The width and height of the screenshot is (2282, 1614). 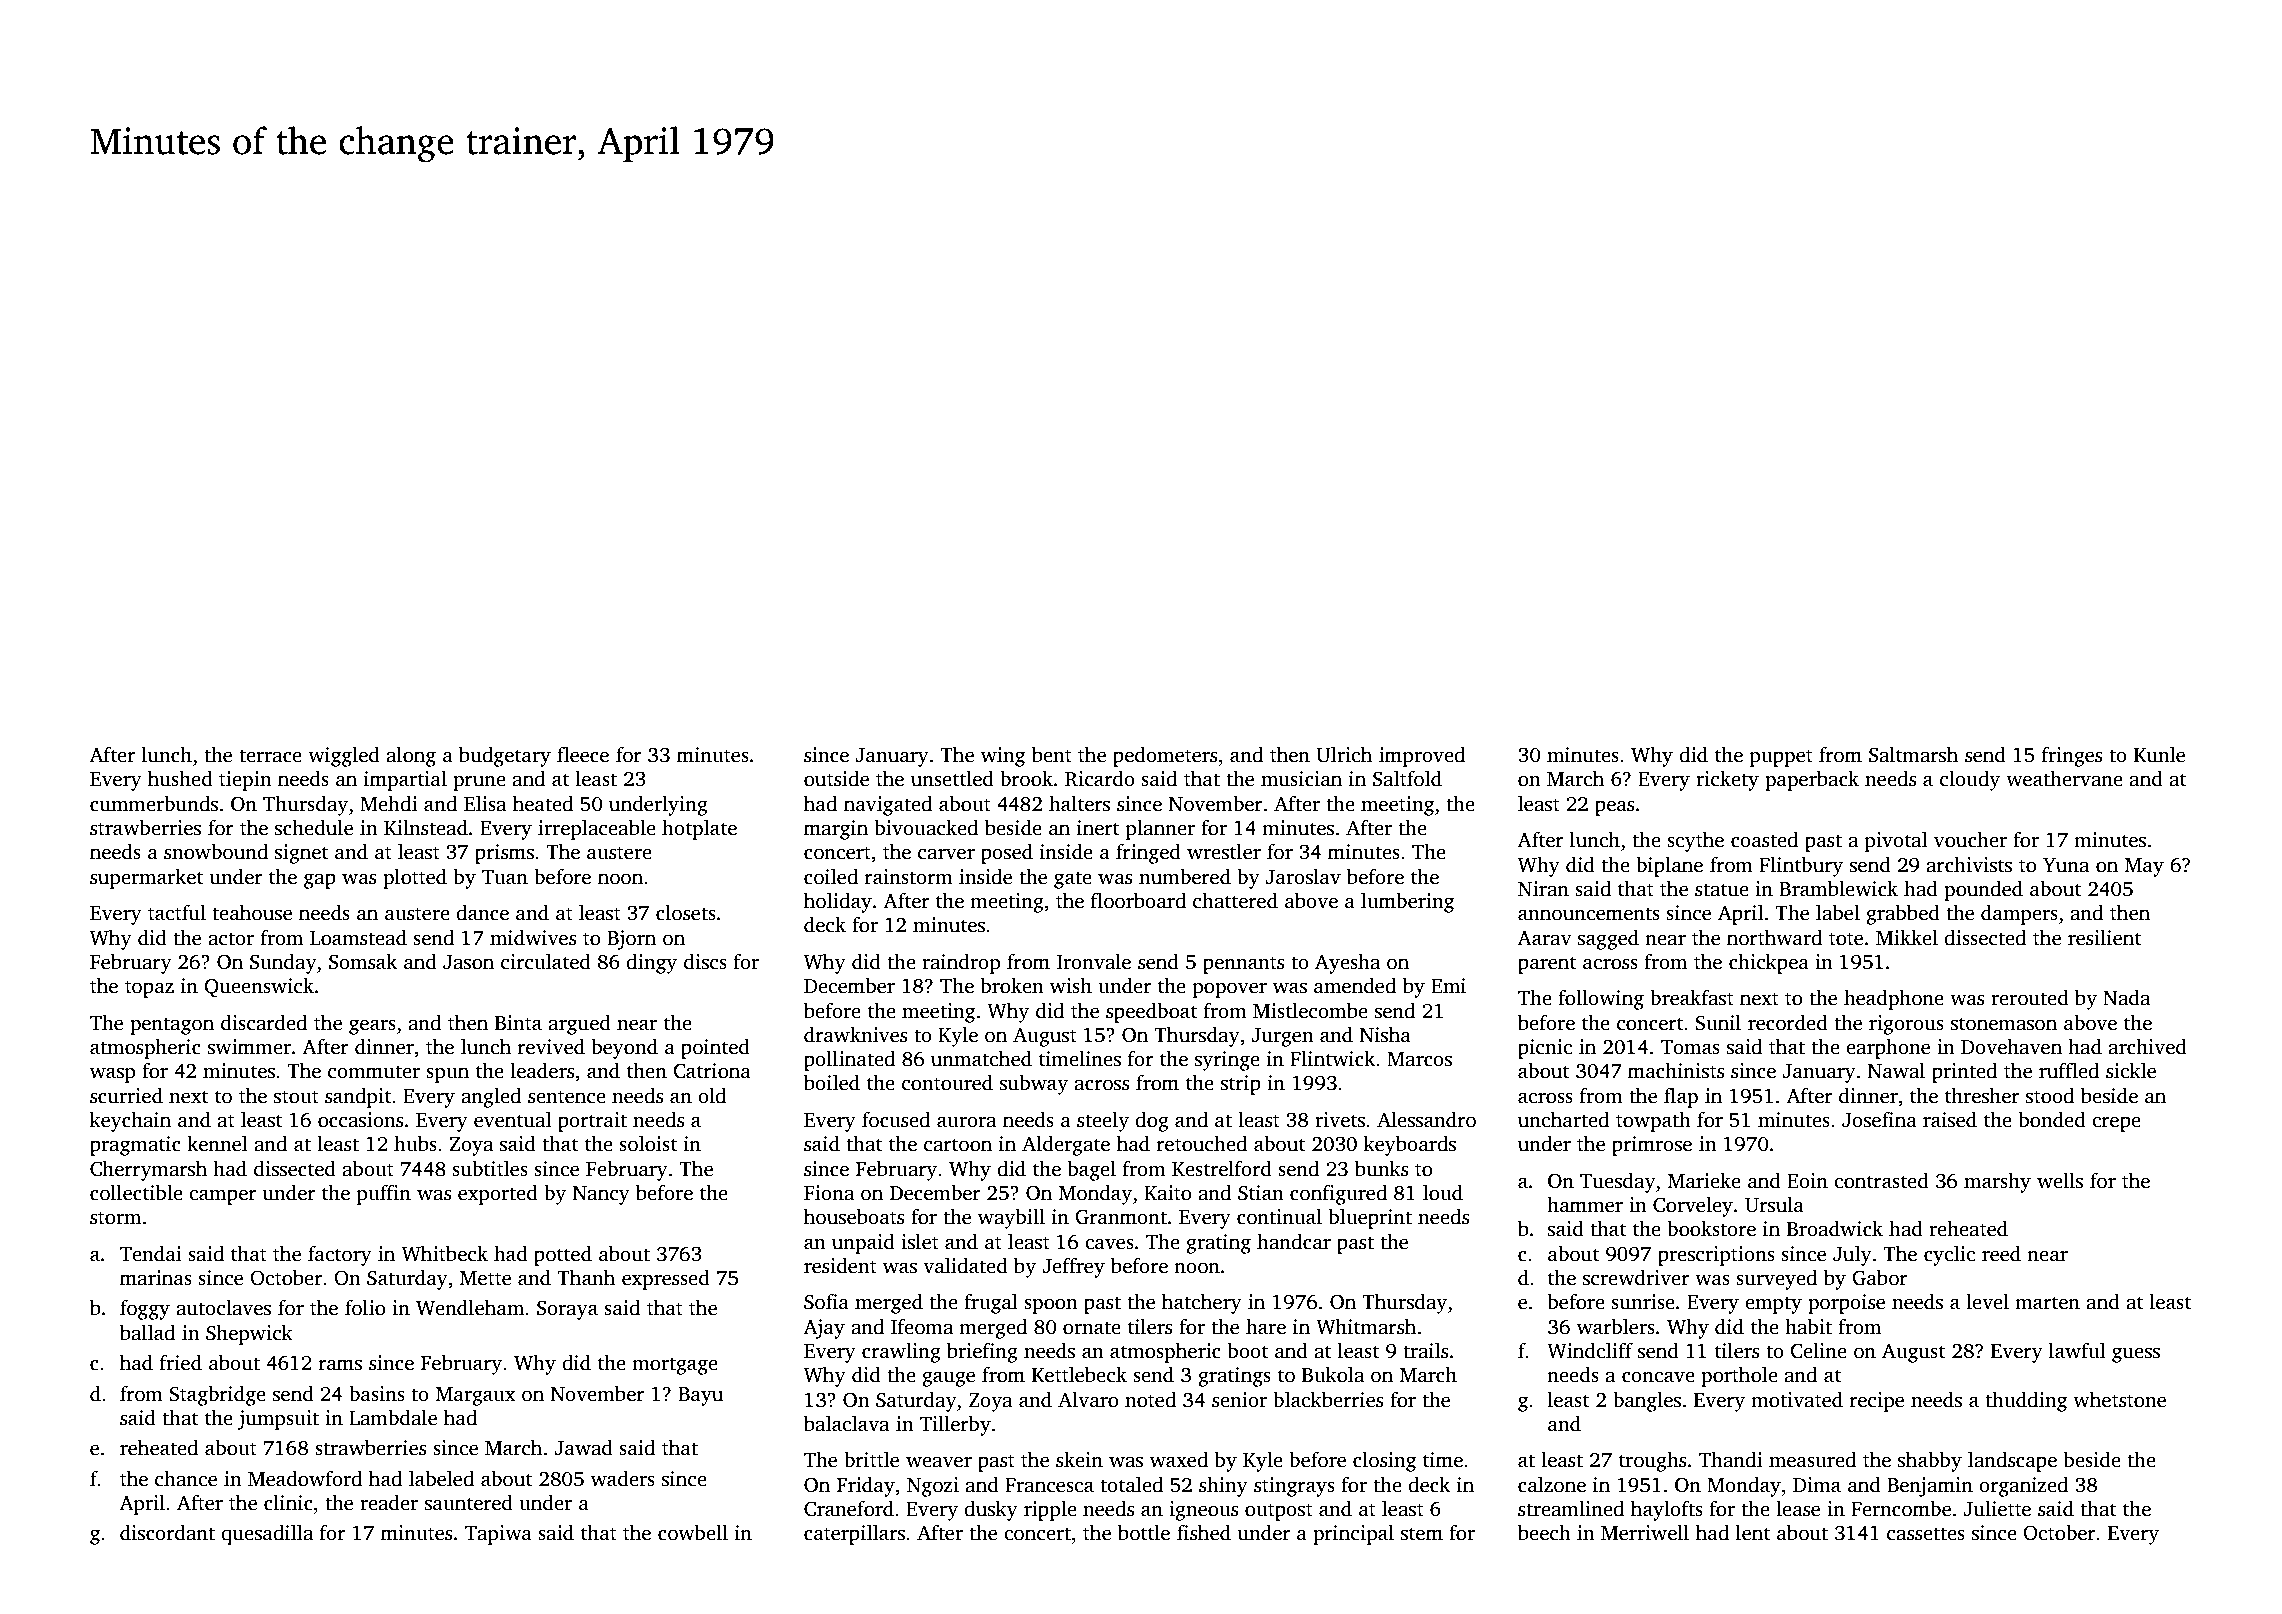 I want to click on Bayu, so click(x=700, y=1396).
